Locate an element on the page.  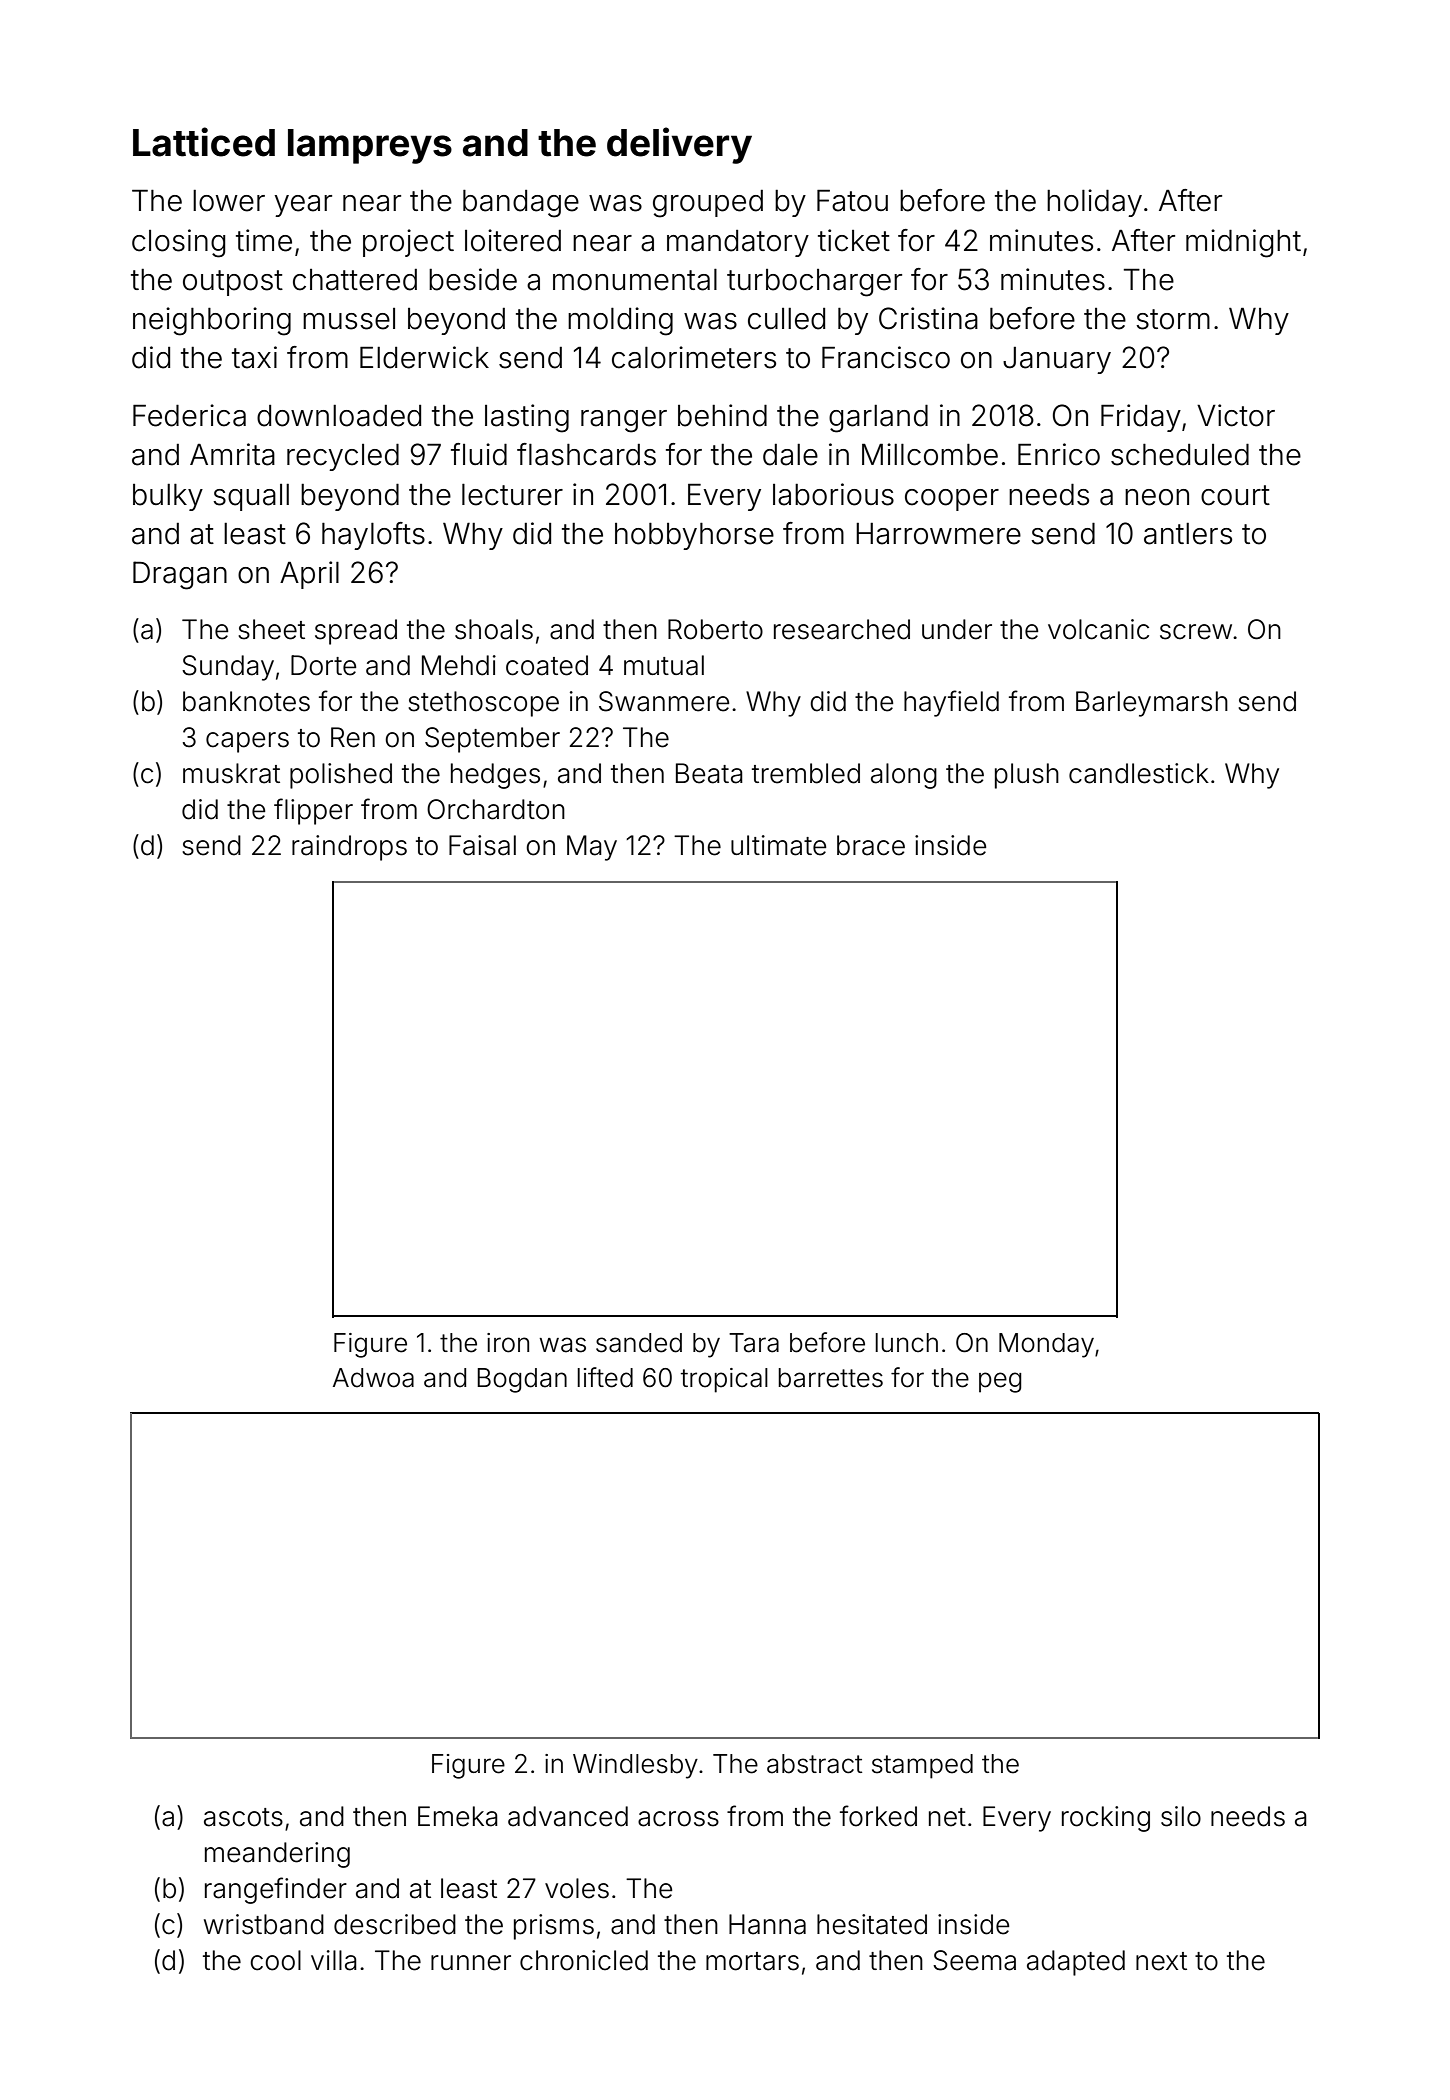
polished is located at coordinates (341, 776).
